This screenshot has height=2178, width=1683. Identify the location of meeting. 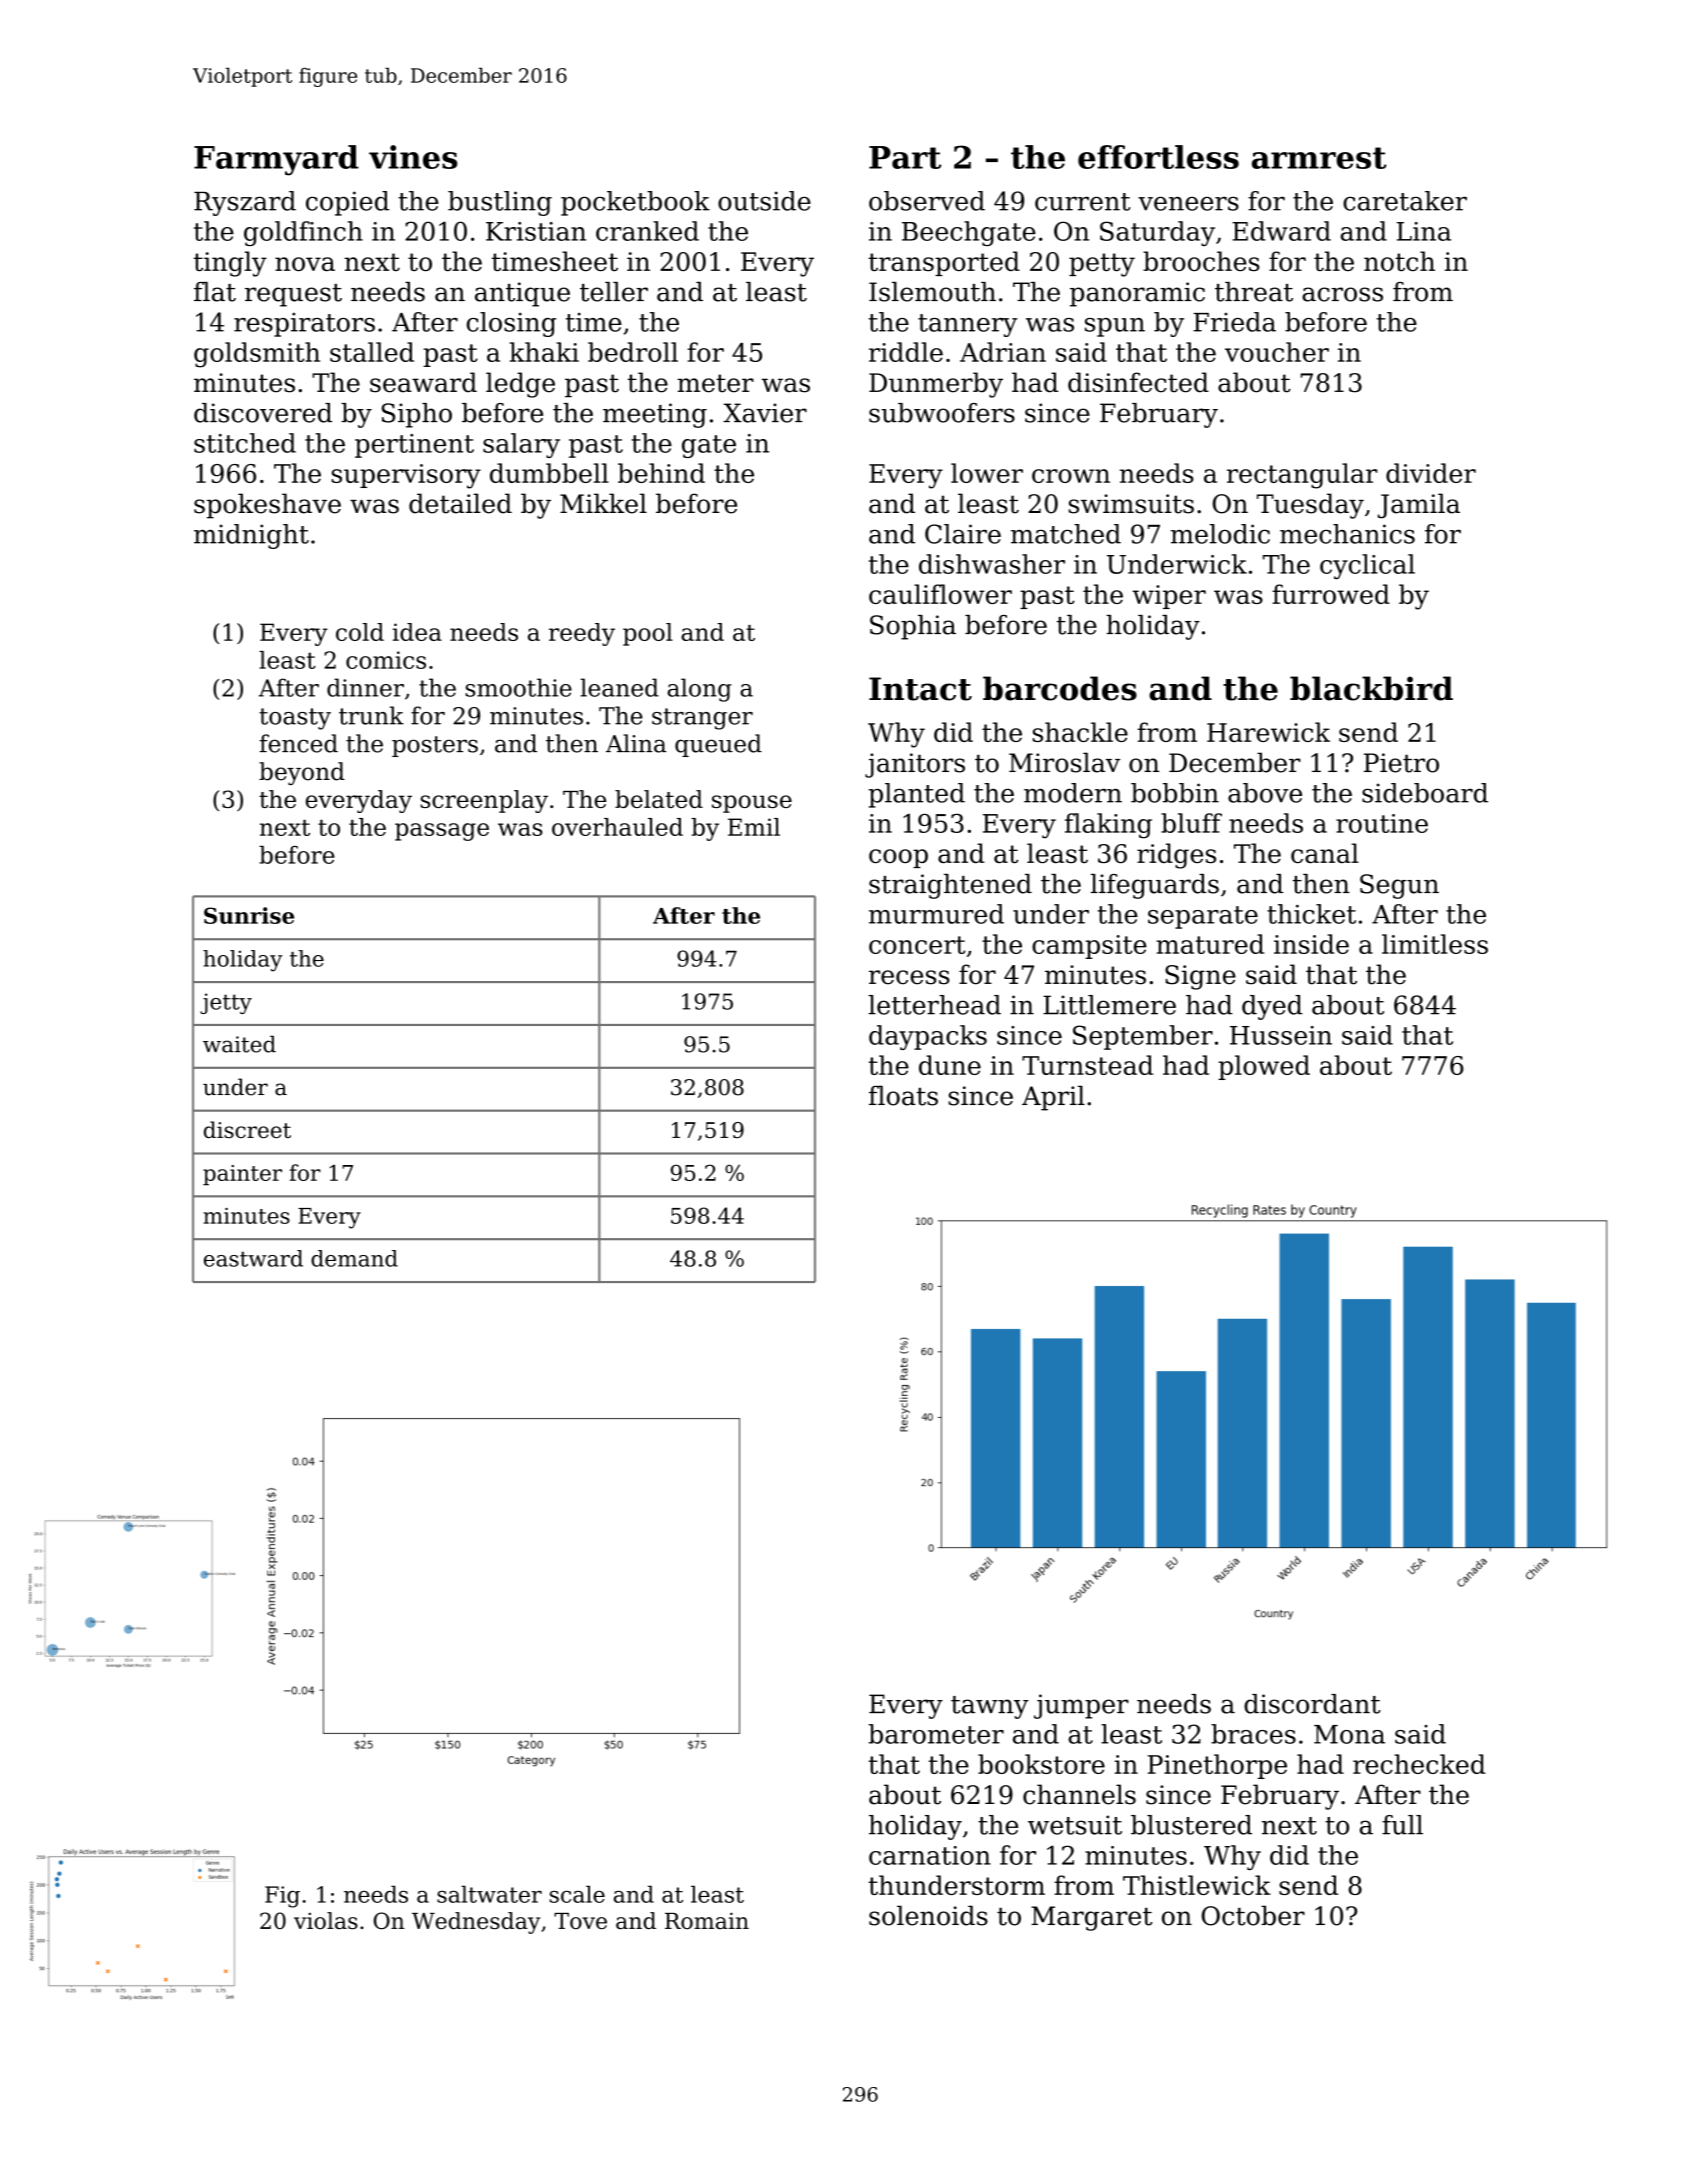
(655, 415).
